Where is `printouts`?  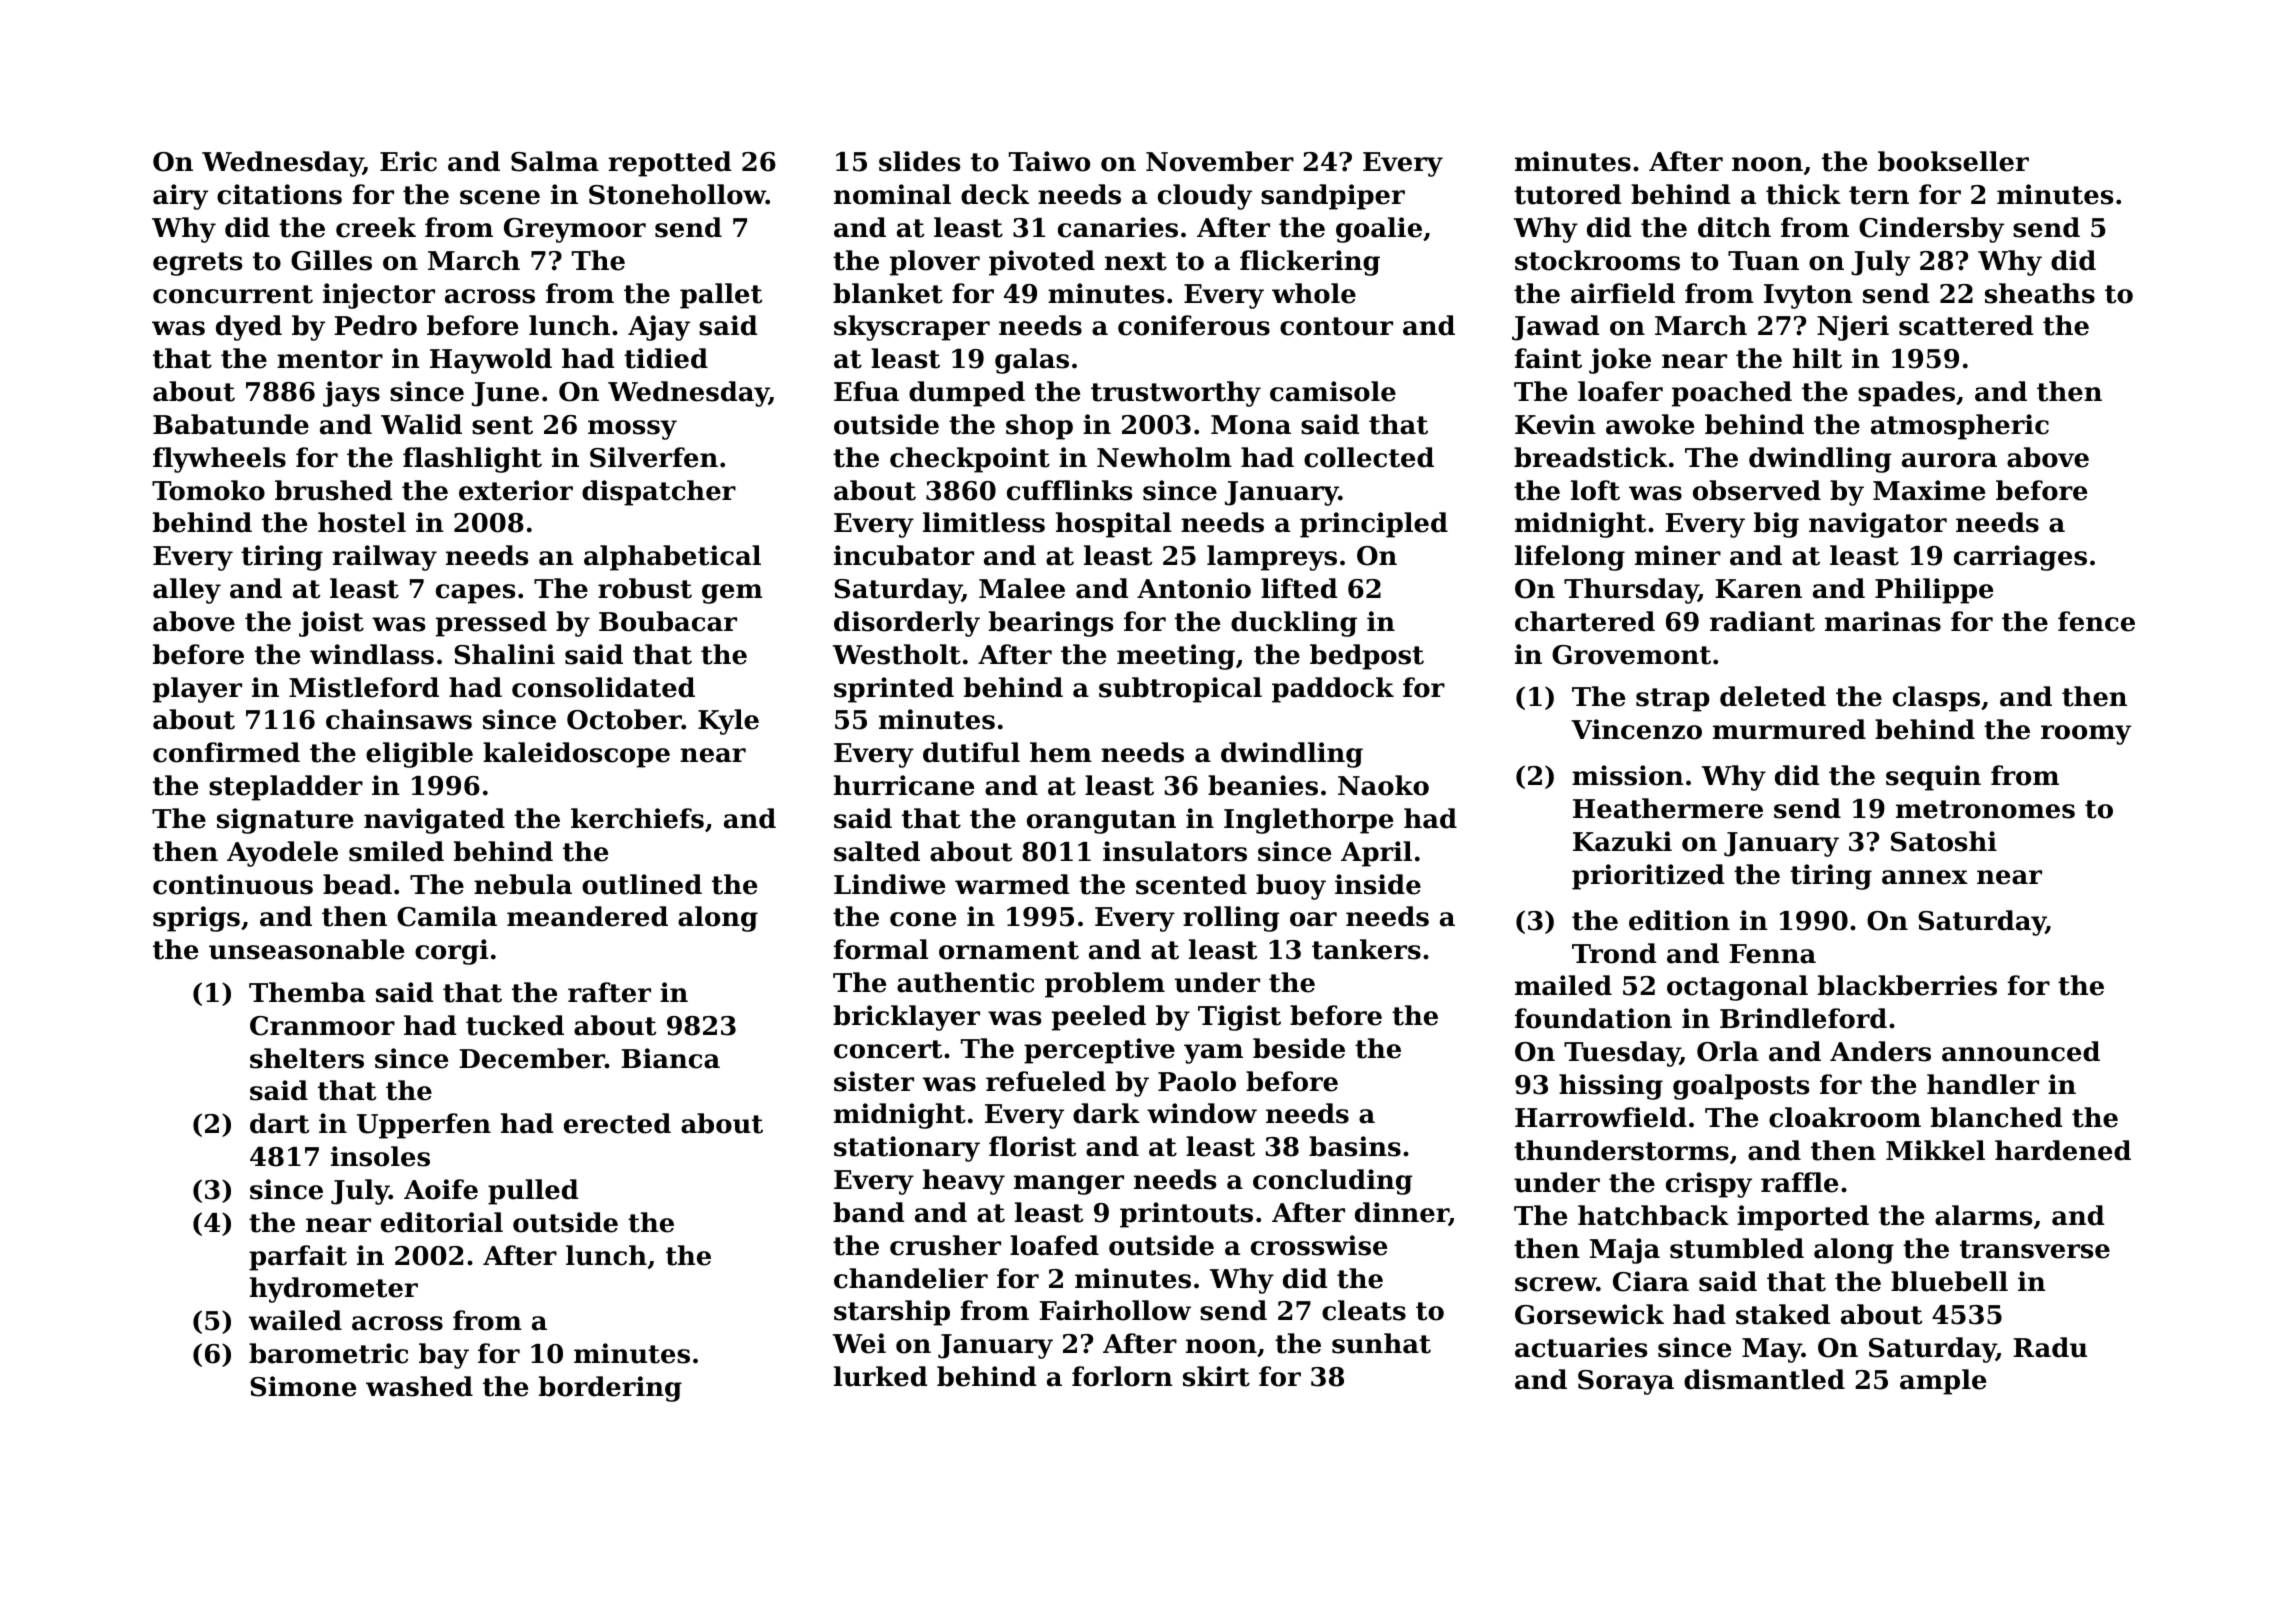
printouts is located at coordinates (1186, 1215).
